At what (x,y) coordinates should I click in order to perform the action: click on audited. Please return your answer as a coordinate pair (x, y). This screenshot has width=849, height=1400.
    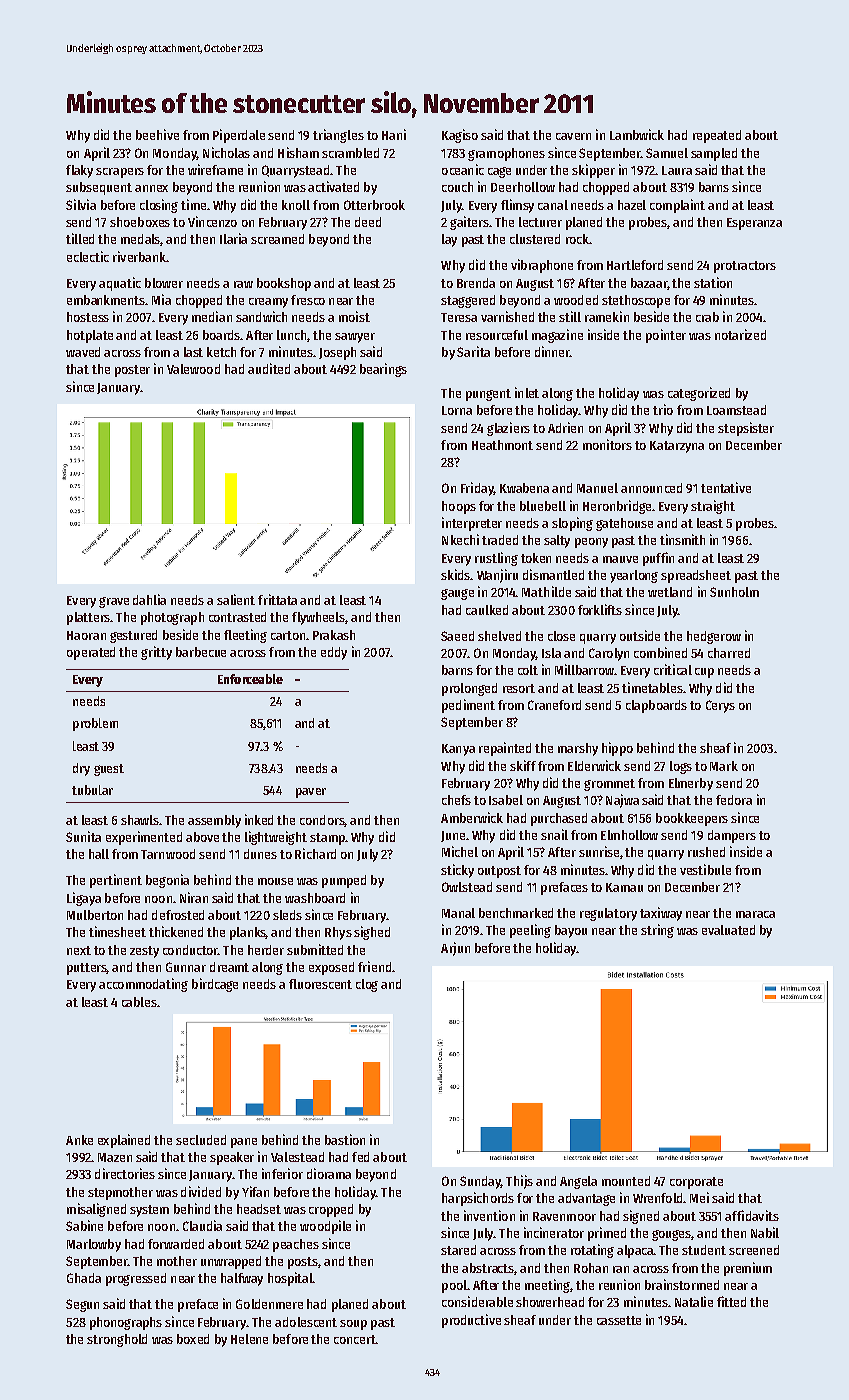
    Looking at the image, I should click on (269, 368).
